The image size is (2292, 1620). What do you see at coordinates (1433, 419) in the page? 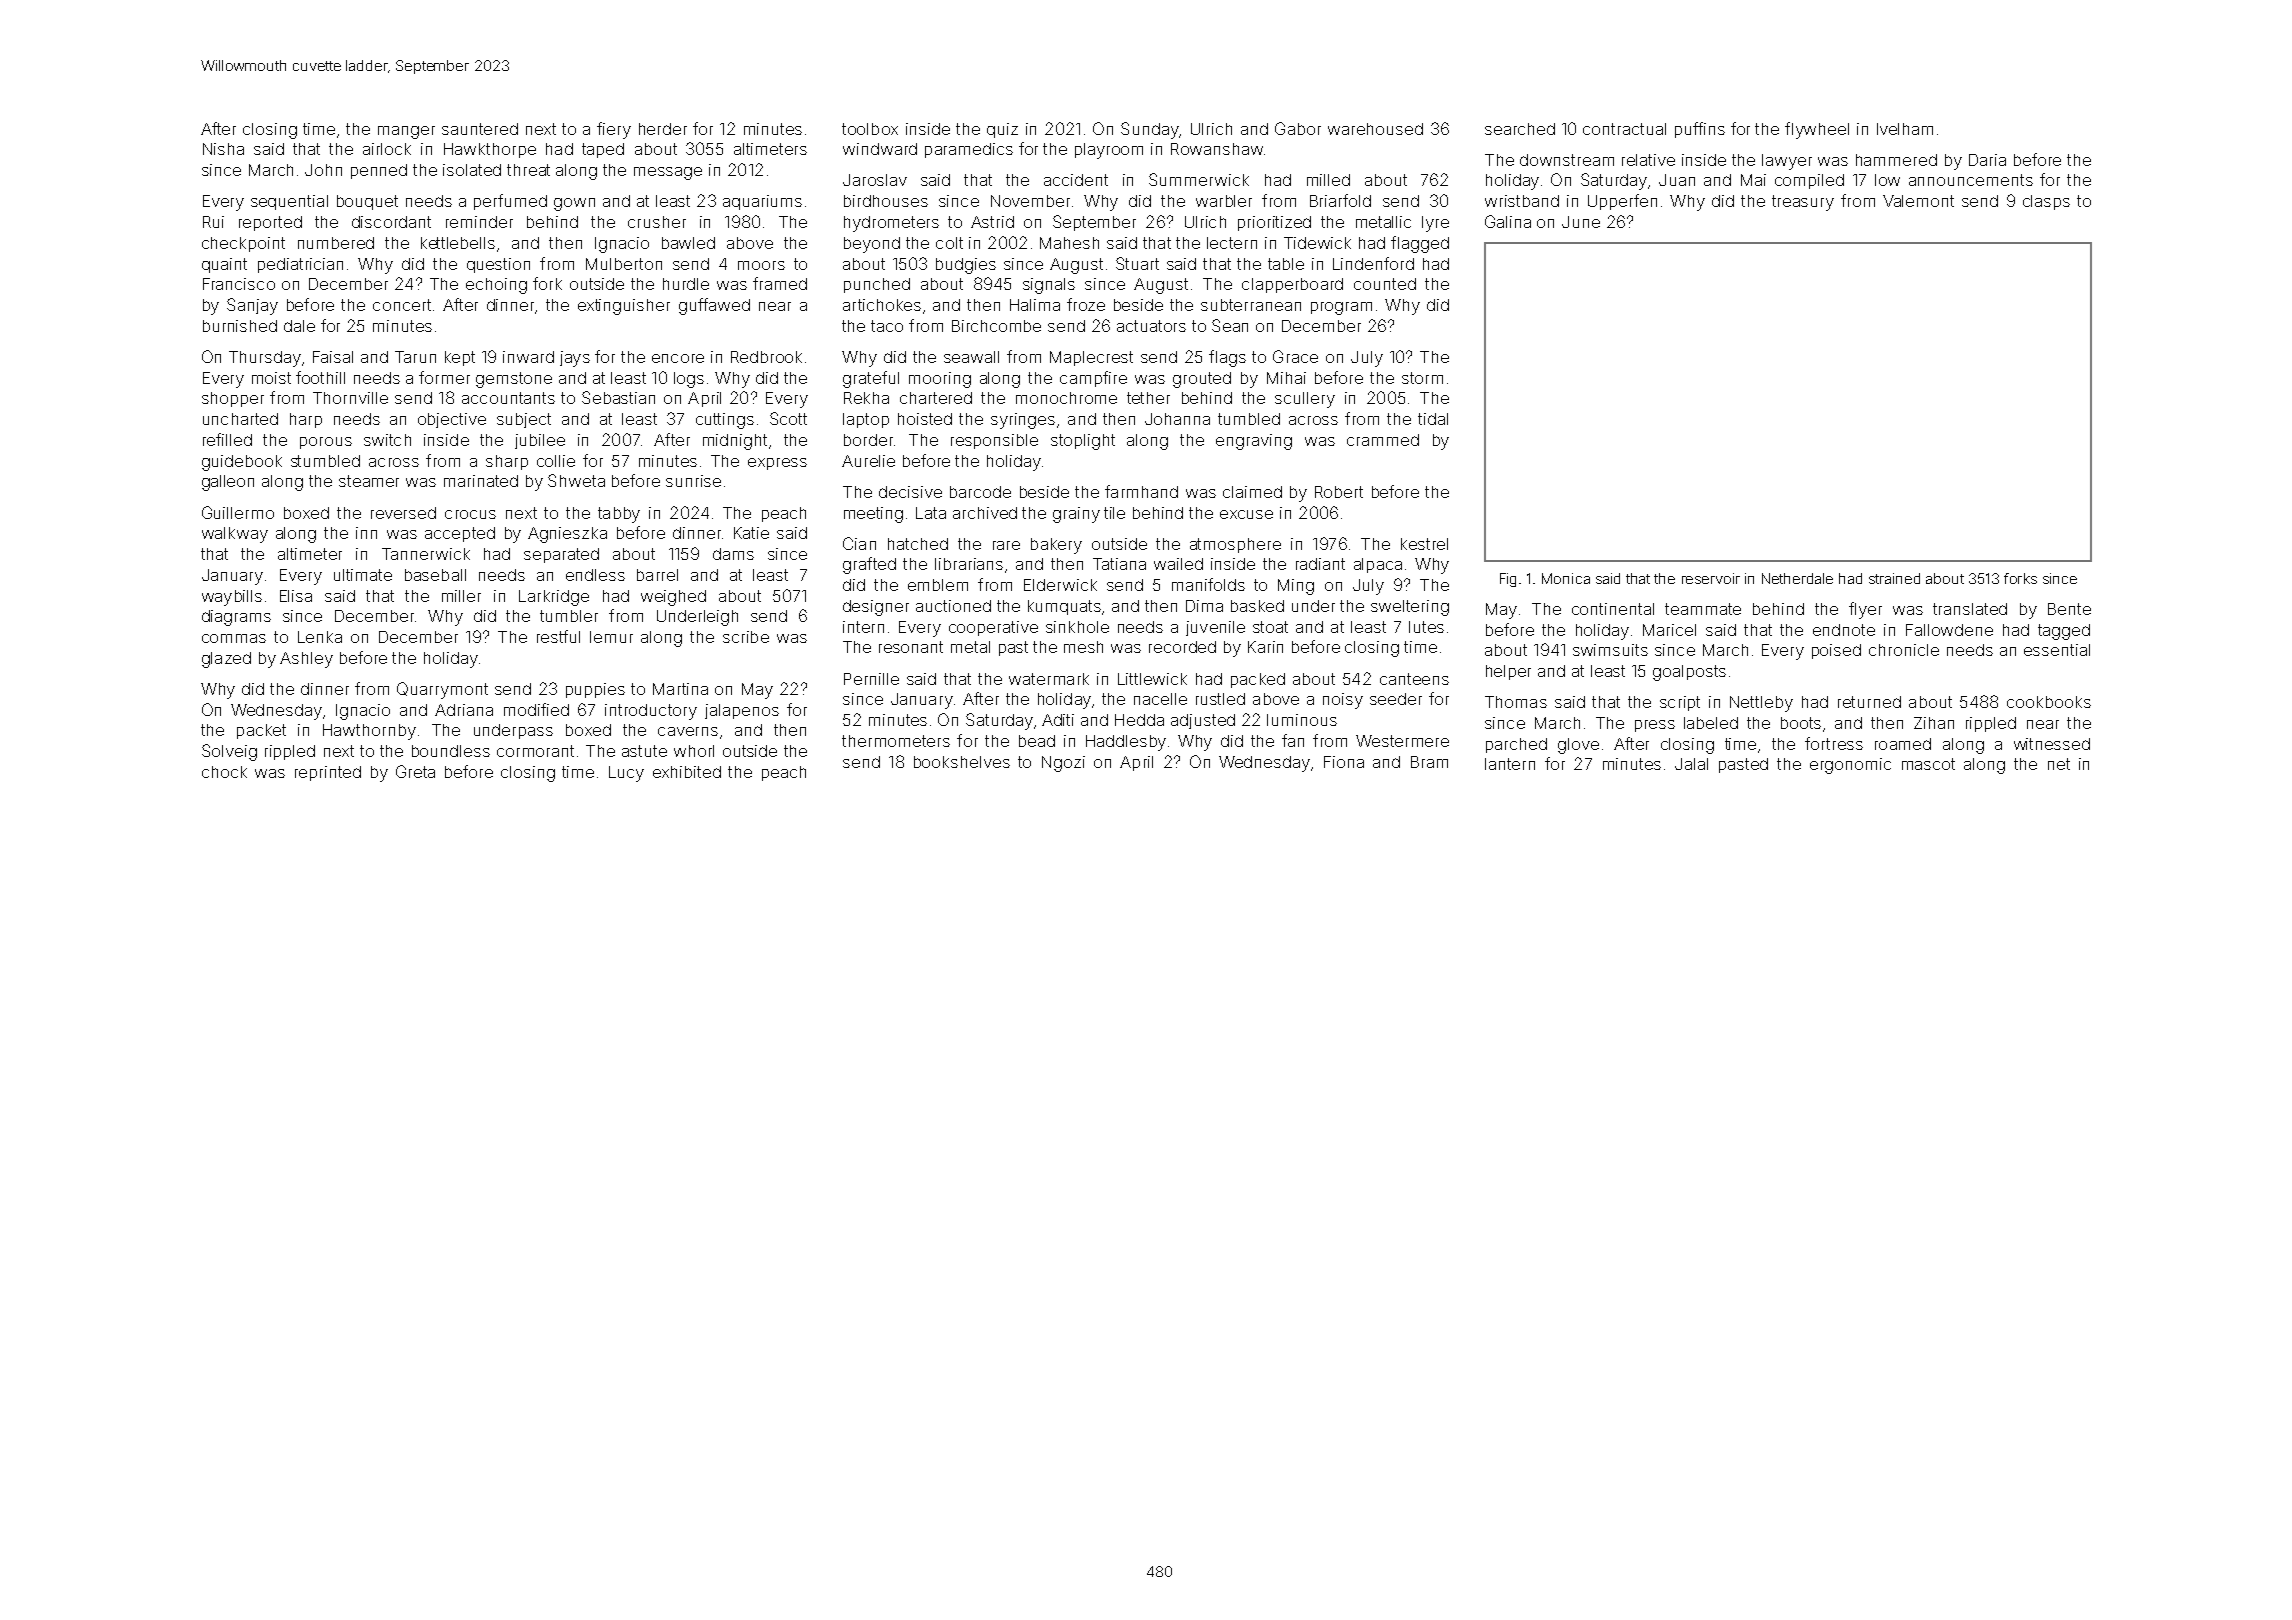
I see `tidal` at bounding box center [1433, 419].
